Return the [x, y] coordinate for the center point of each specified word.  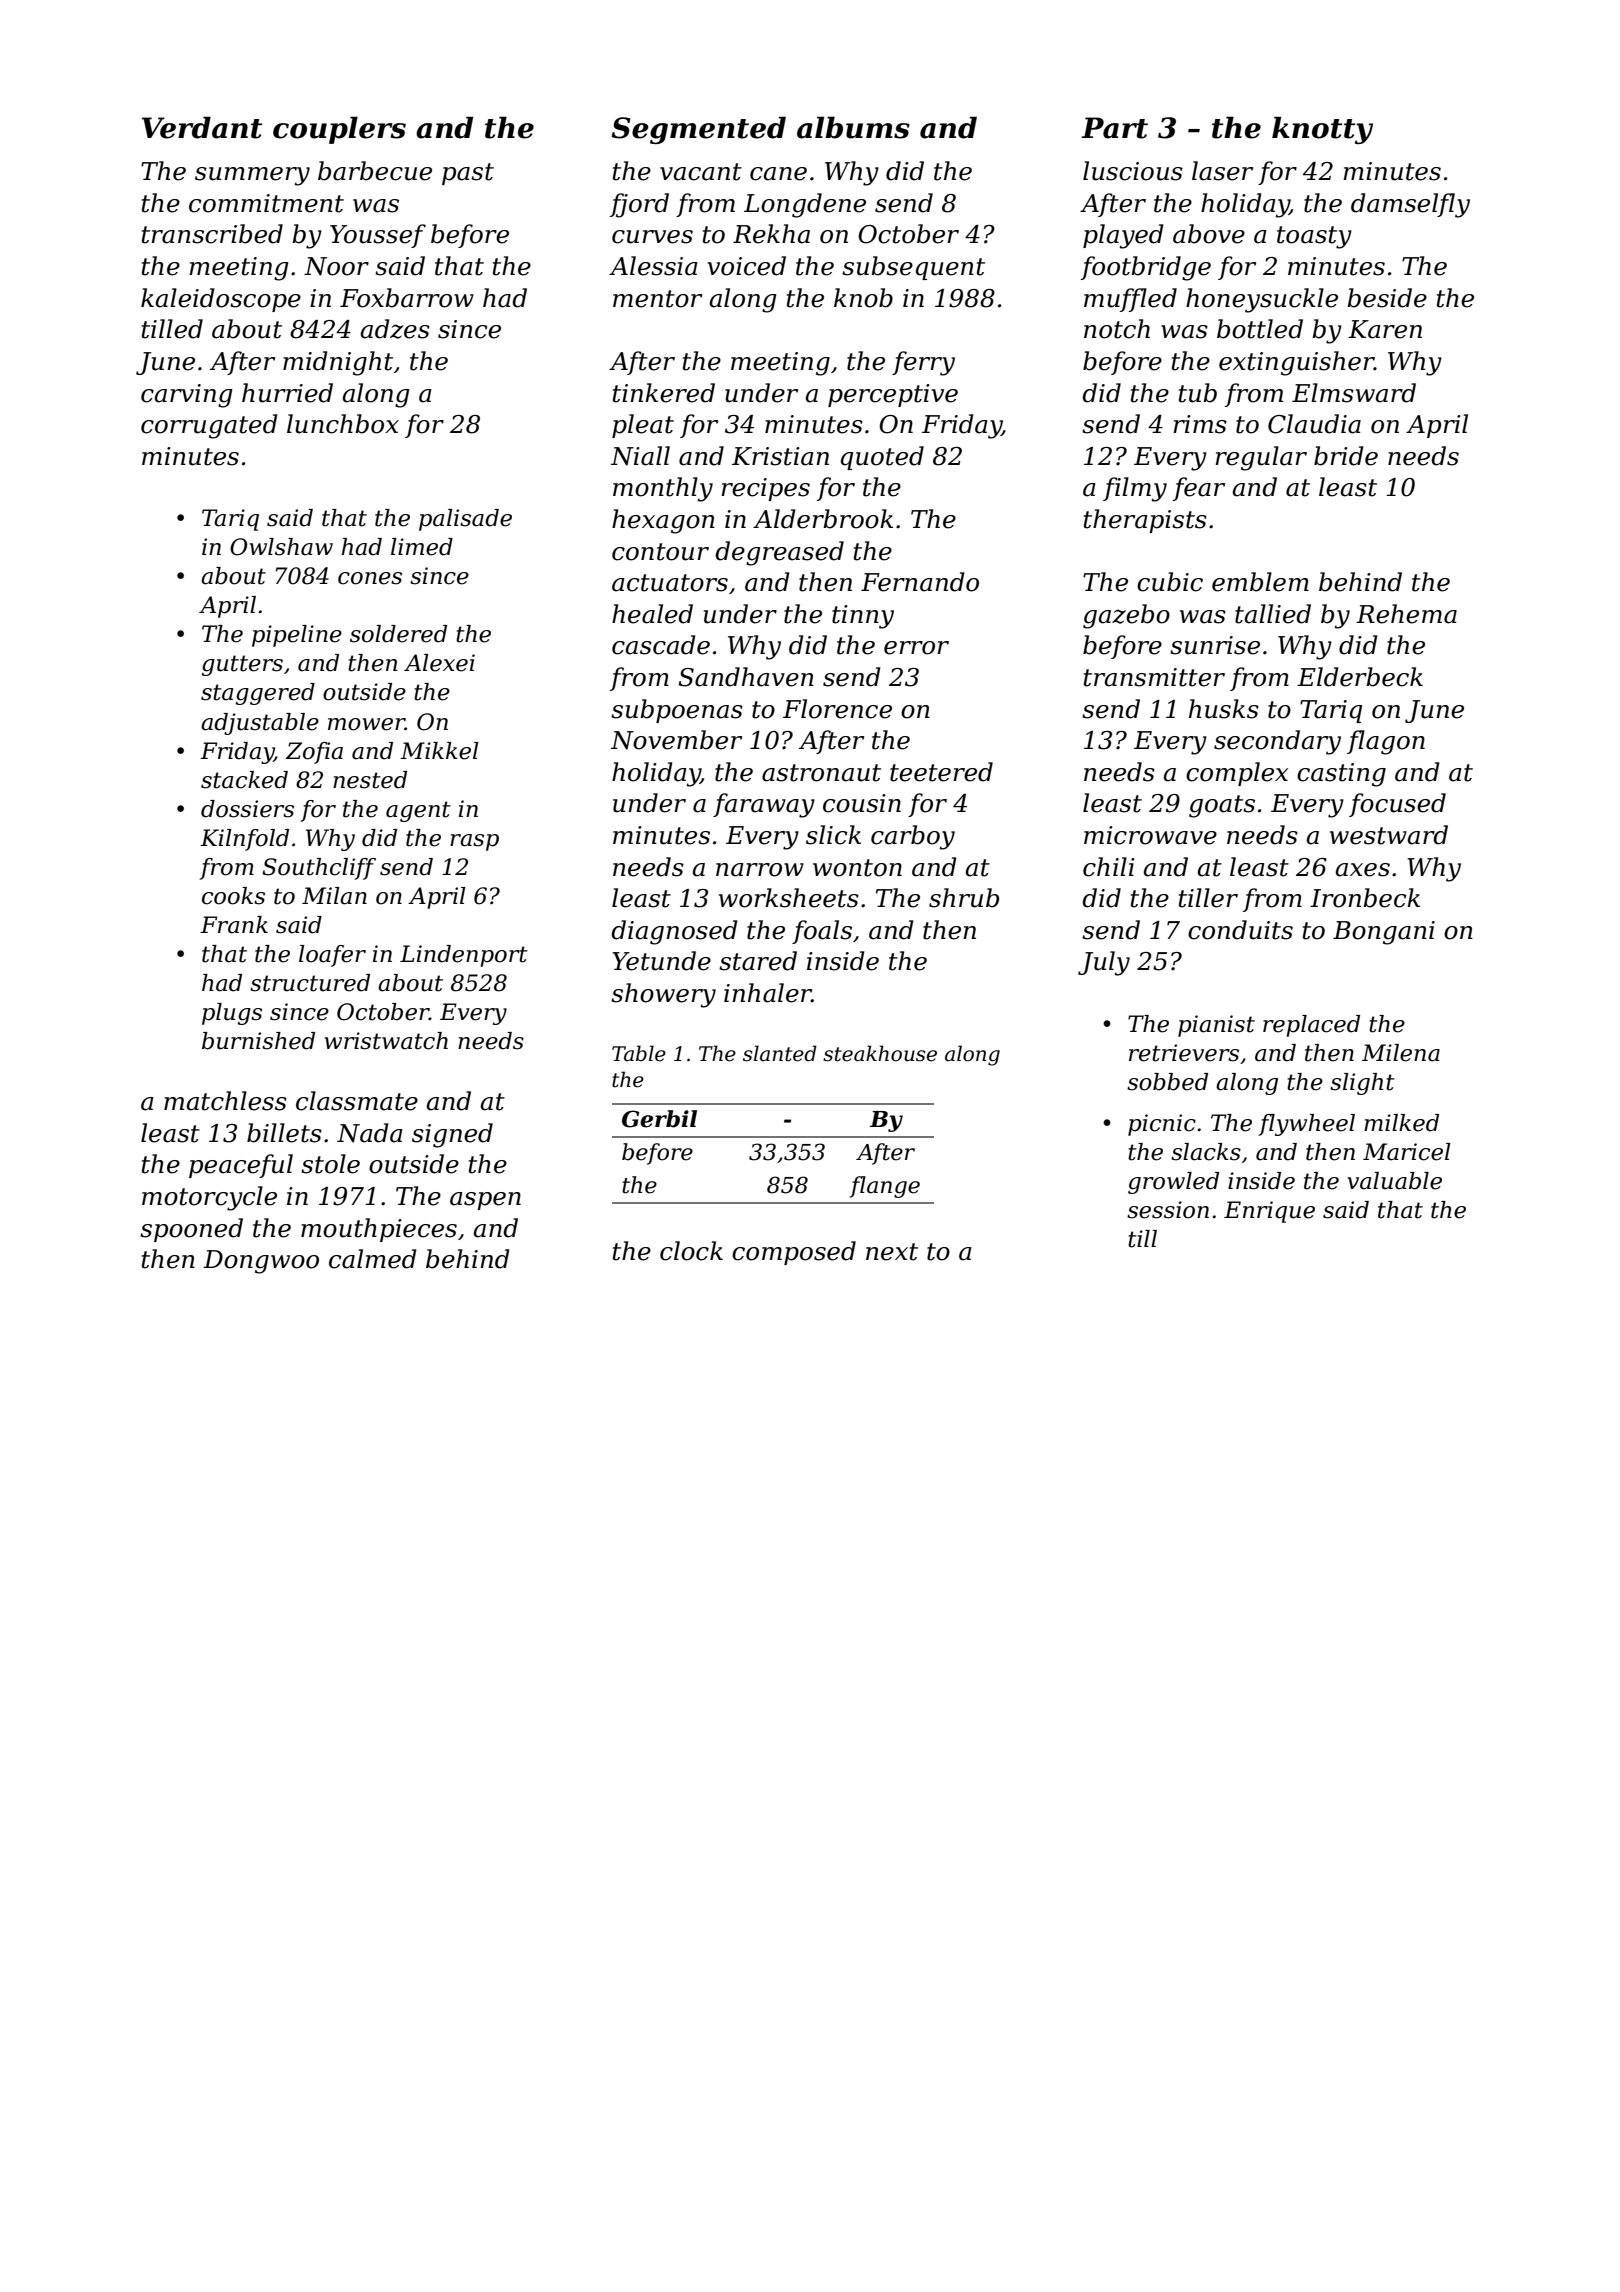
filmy [1135, 489]
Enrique [1269, 1212]
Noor [336, 266]
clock [691, 1251]
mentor [657, 299]
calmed [373, 1259]
